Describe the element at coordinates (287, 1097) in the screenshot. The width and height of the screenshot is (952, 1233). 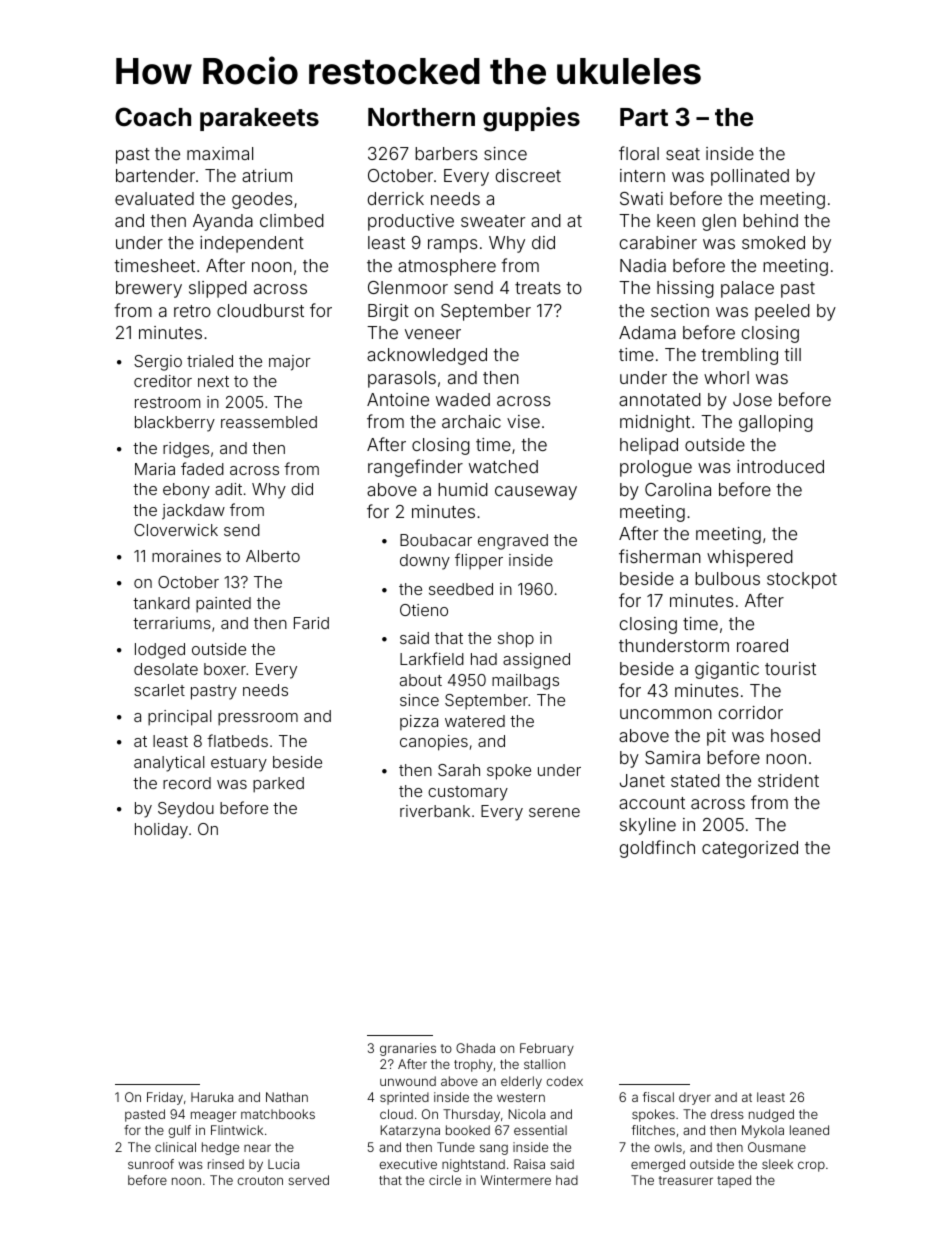
I see `Nathan` at that location.
